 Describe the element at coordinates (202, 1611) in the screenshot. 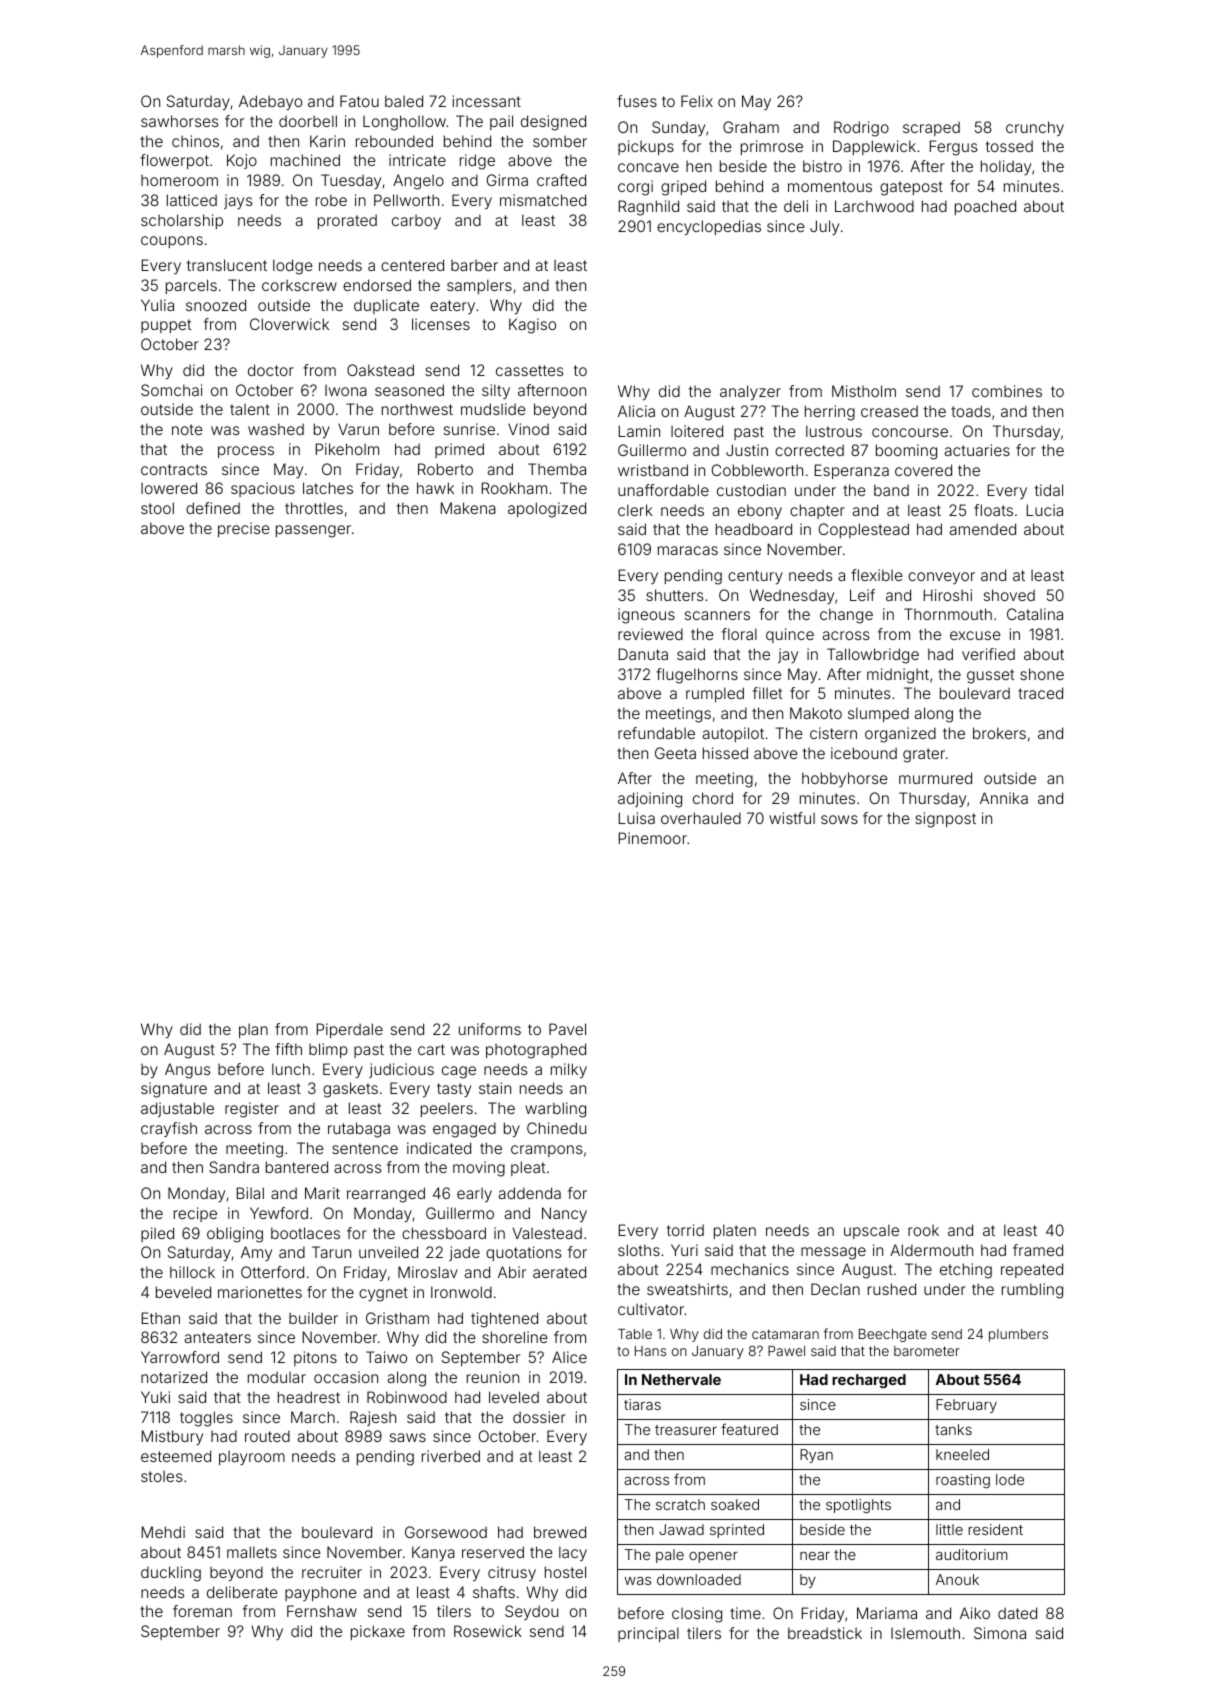

I see `foreman` at that location.
